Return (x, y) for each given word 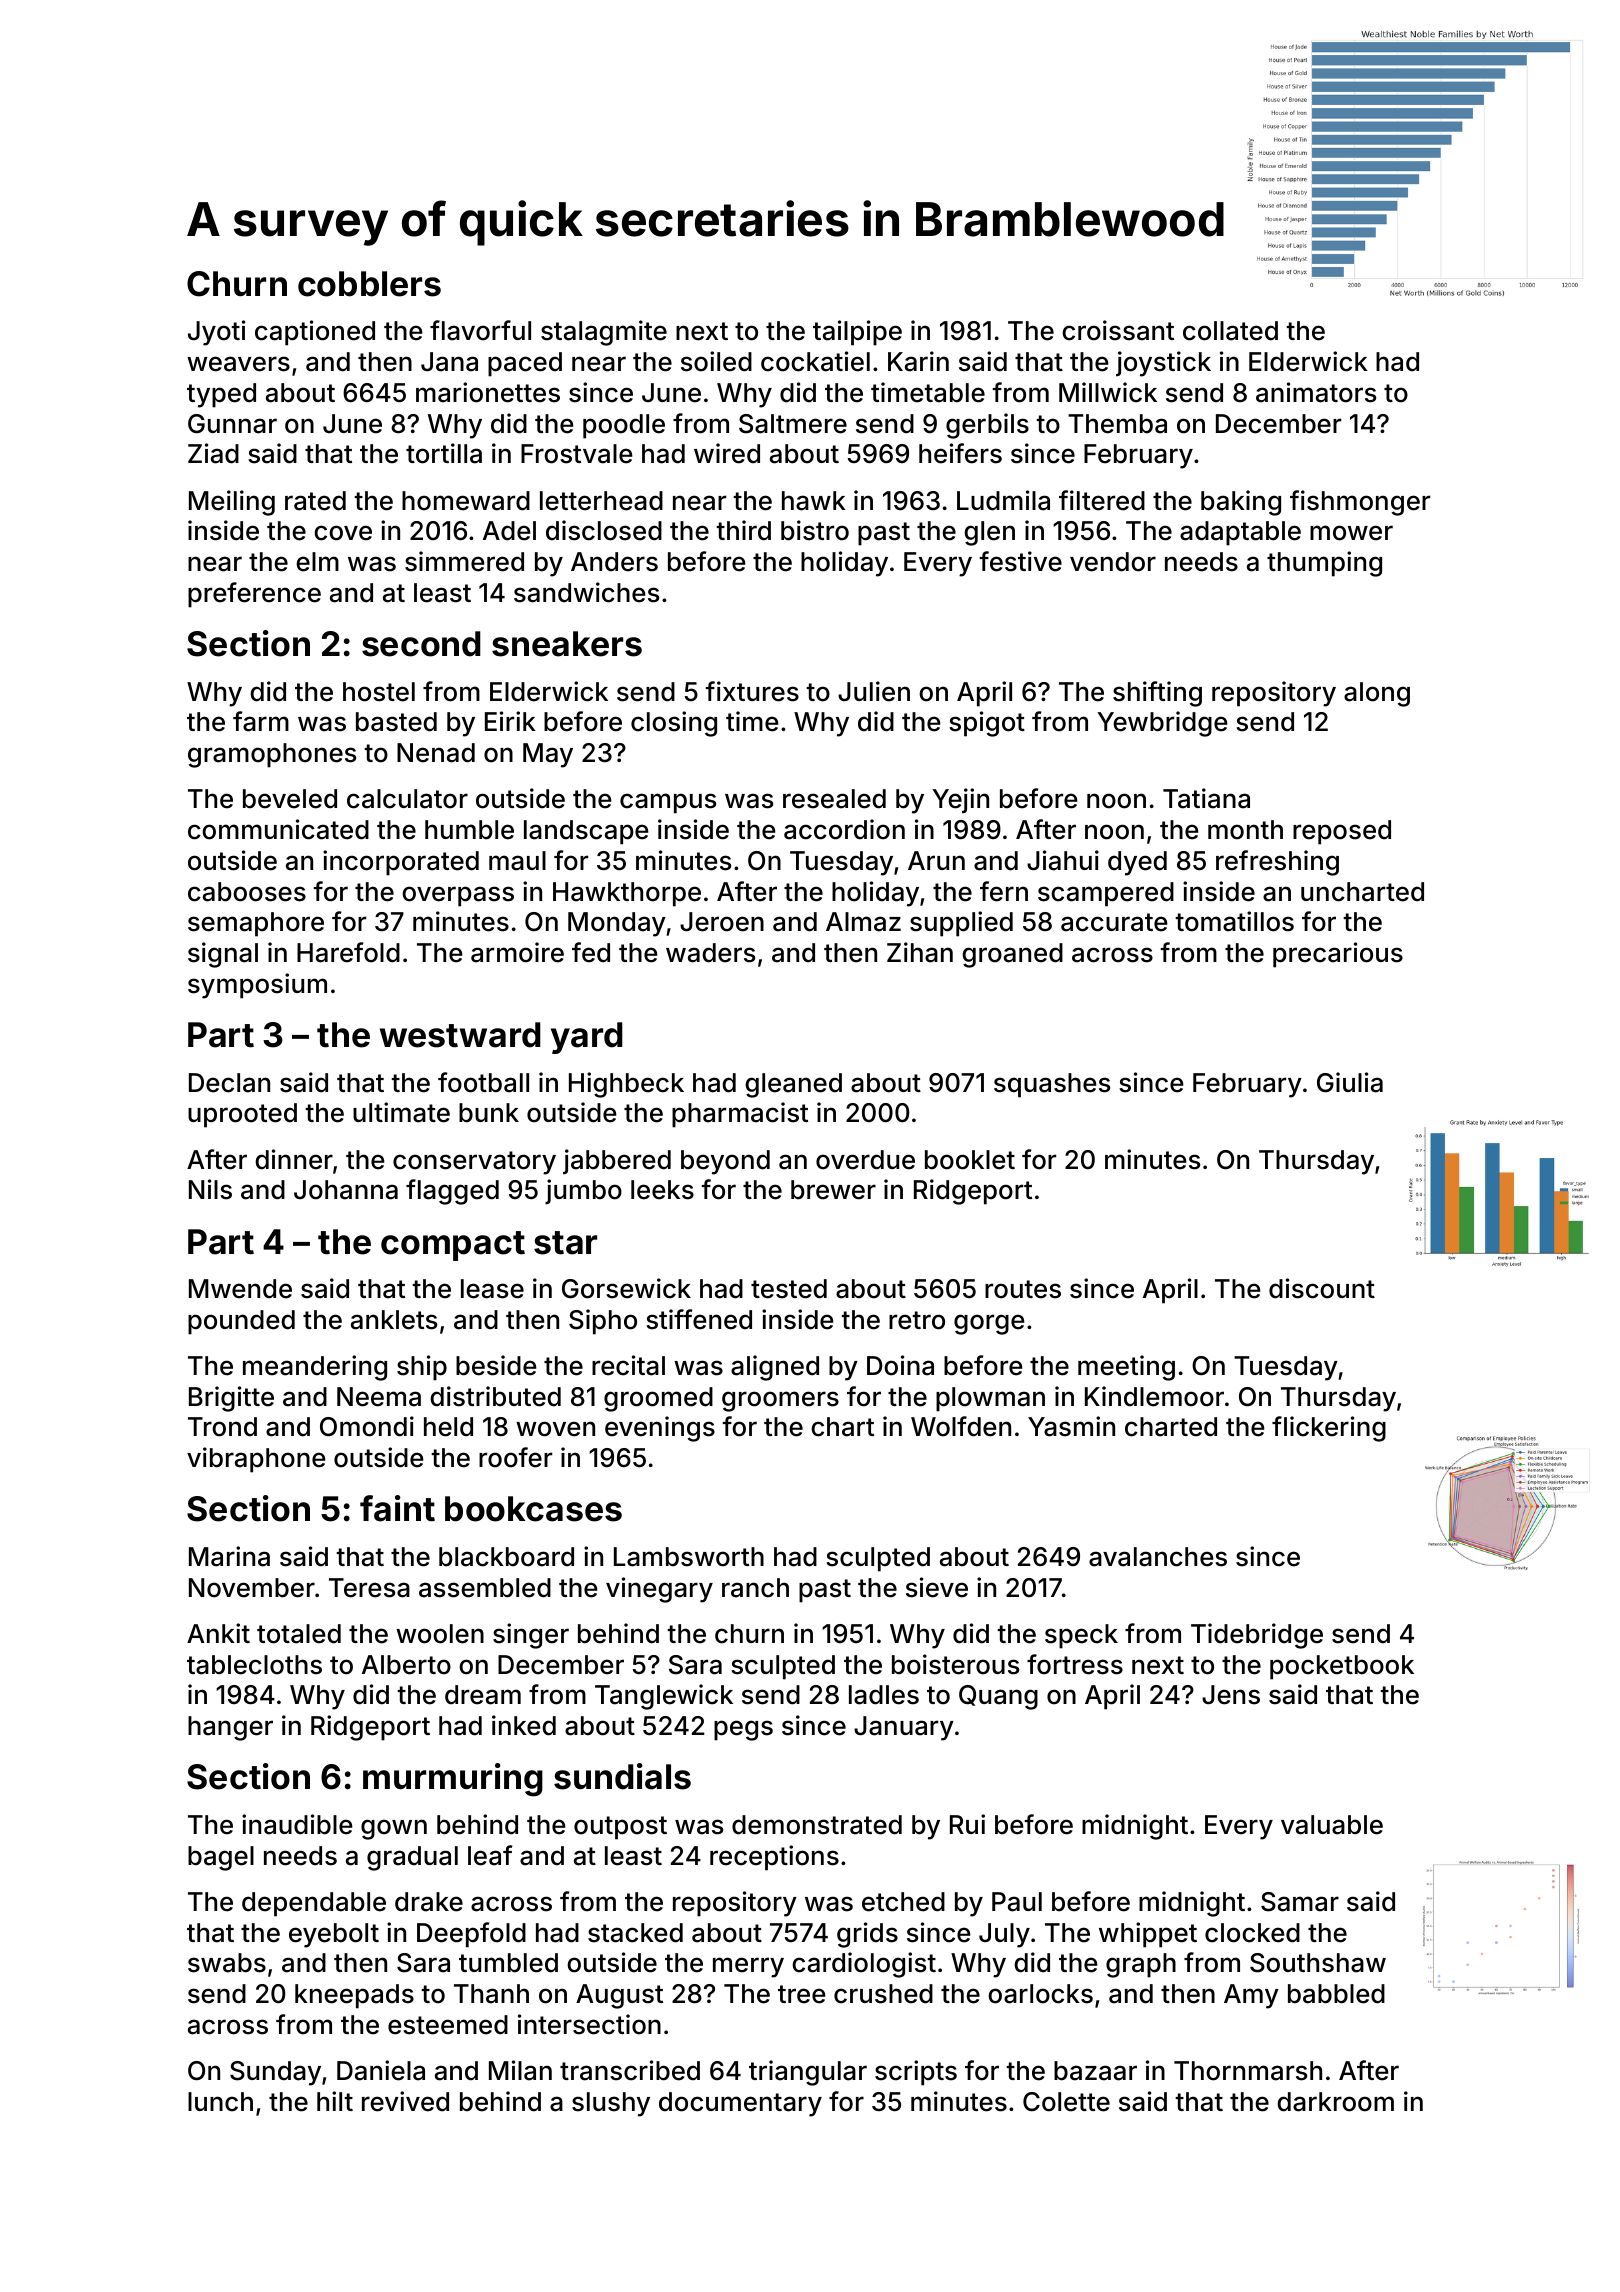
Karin (918, 361)
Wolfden (961, 1426)
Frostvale (577, 454)
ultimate (401, 1112)
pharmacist (740, 1115)
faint (397, 1508)
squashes (1052, 1085)
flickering (1329, 1429)
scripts (916, 2073)
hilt (335, 2101)
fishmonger (1360, 503)
